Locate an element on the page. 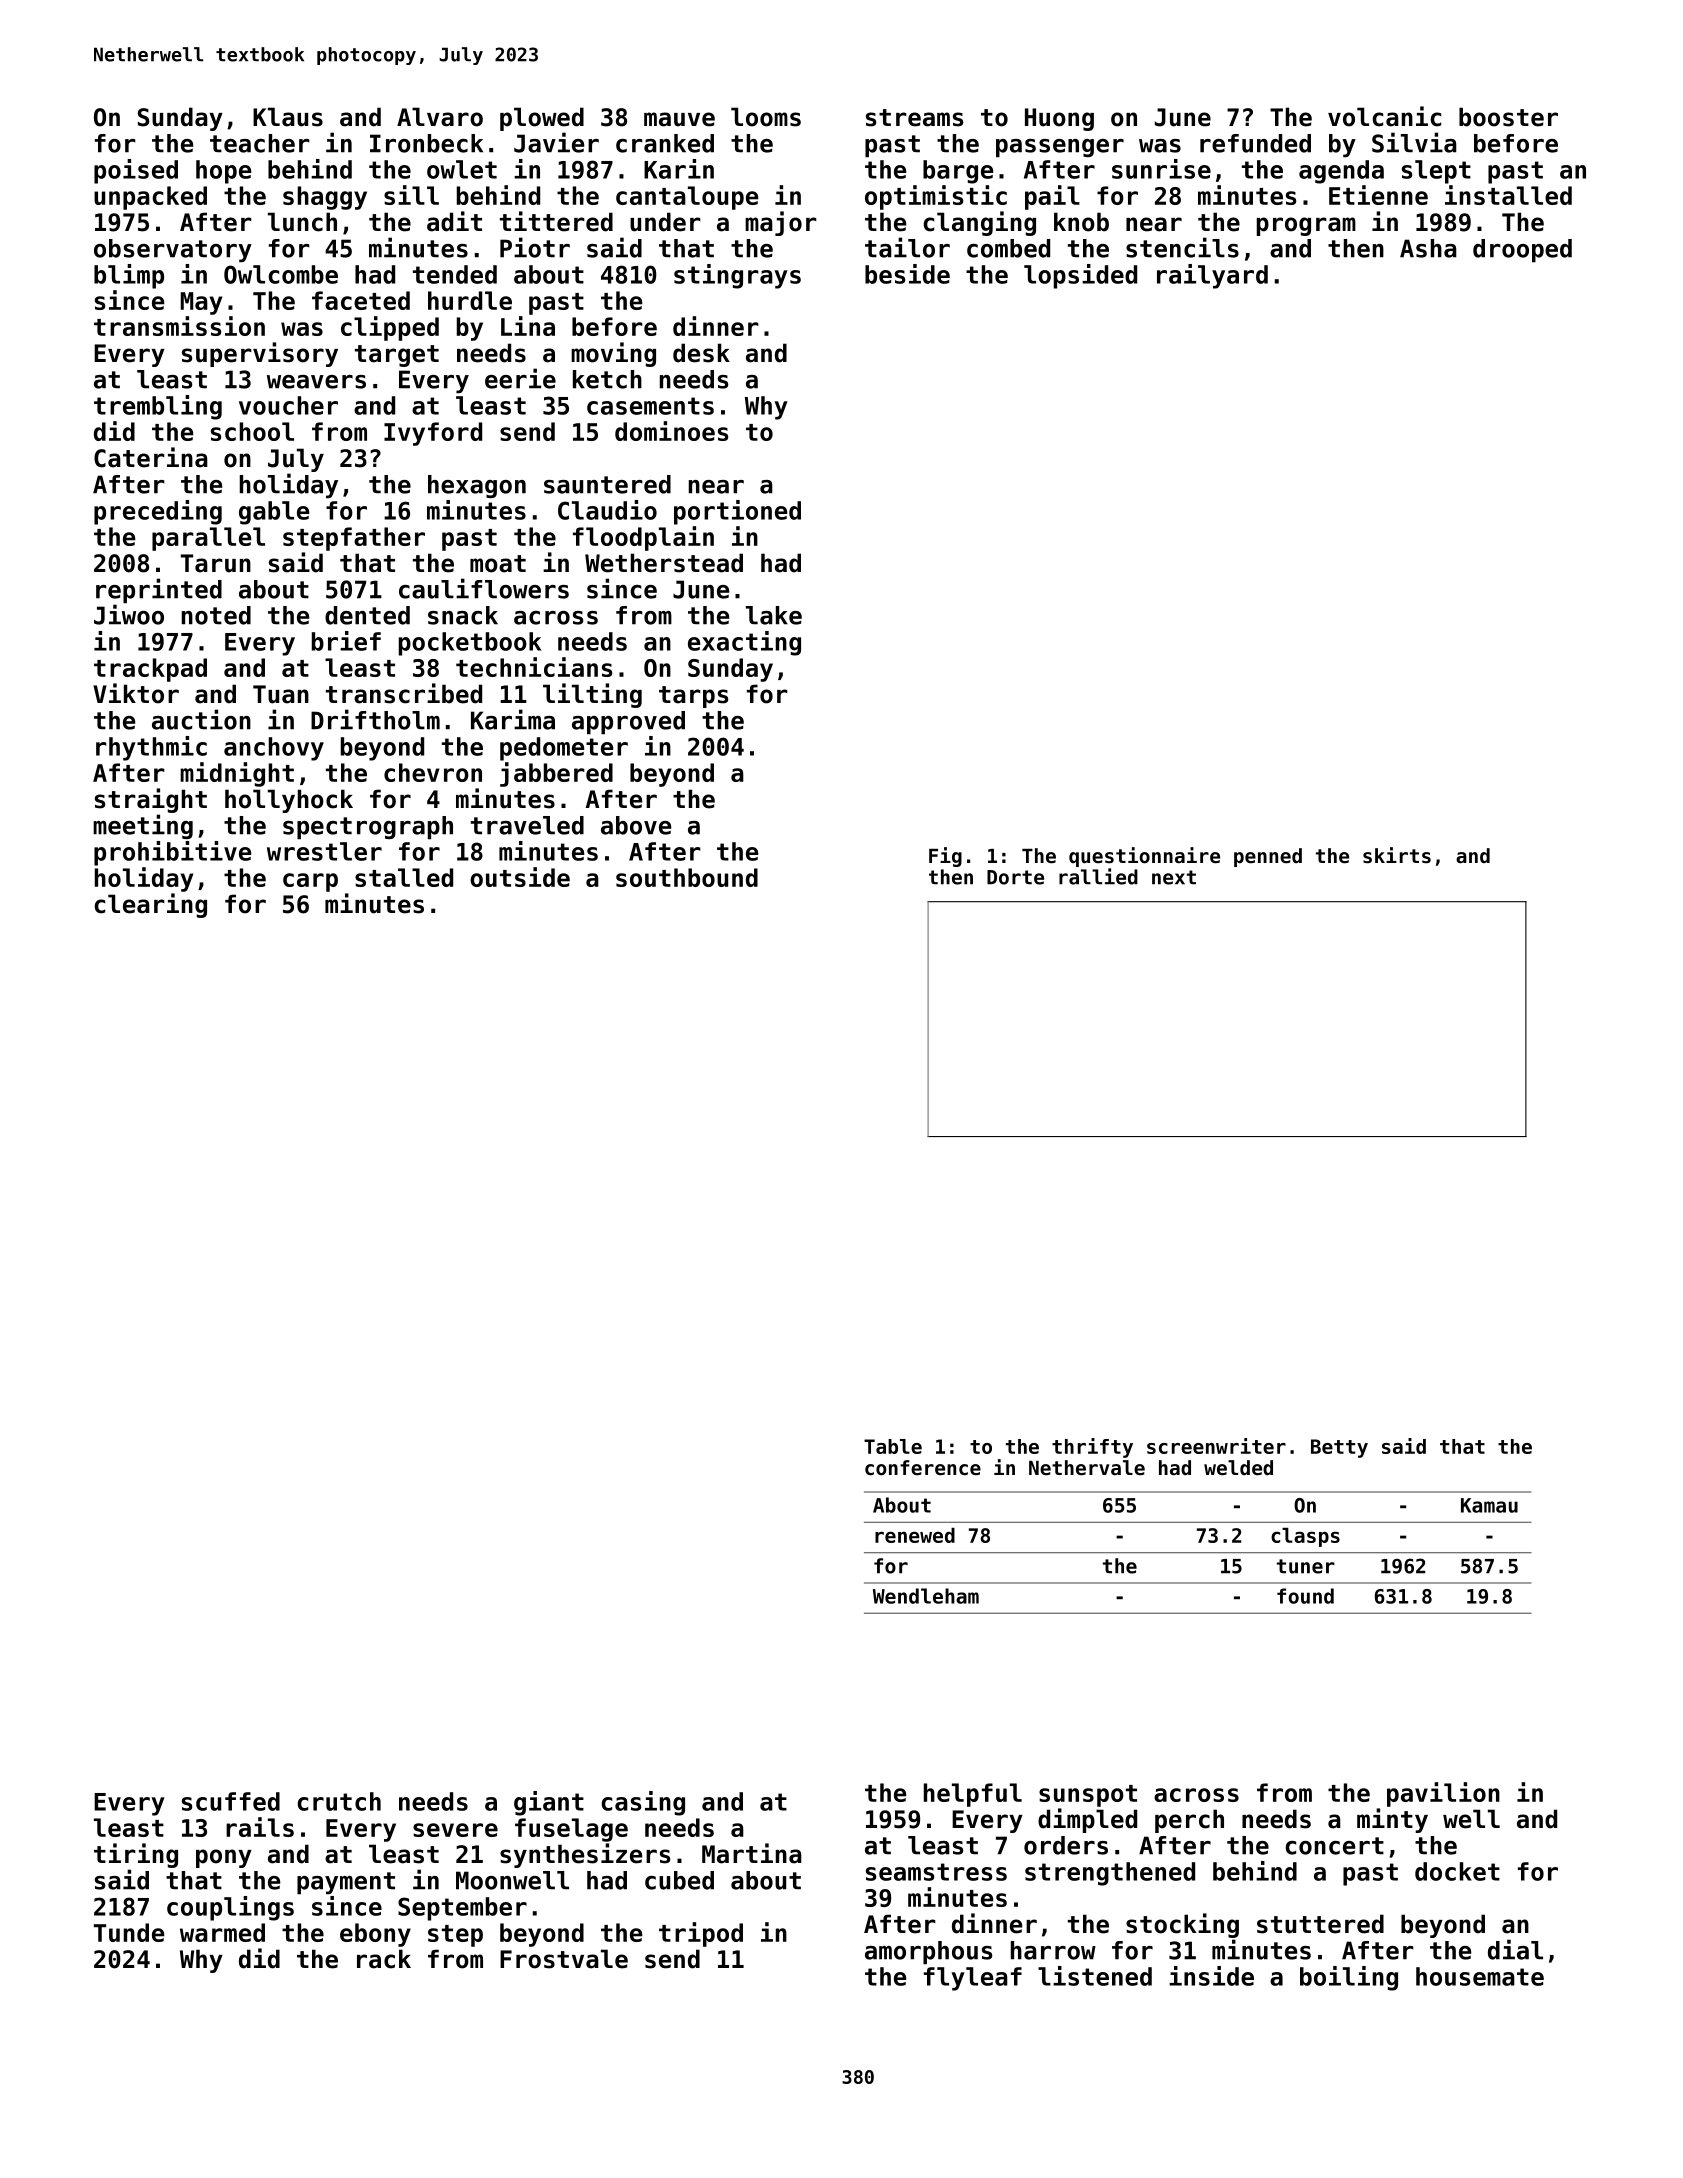 The width and height of the image is (1683, 2178). Tarun is located at coordinates (216, 563).
